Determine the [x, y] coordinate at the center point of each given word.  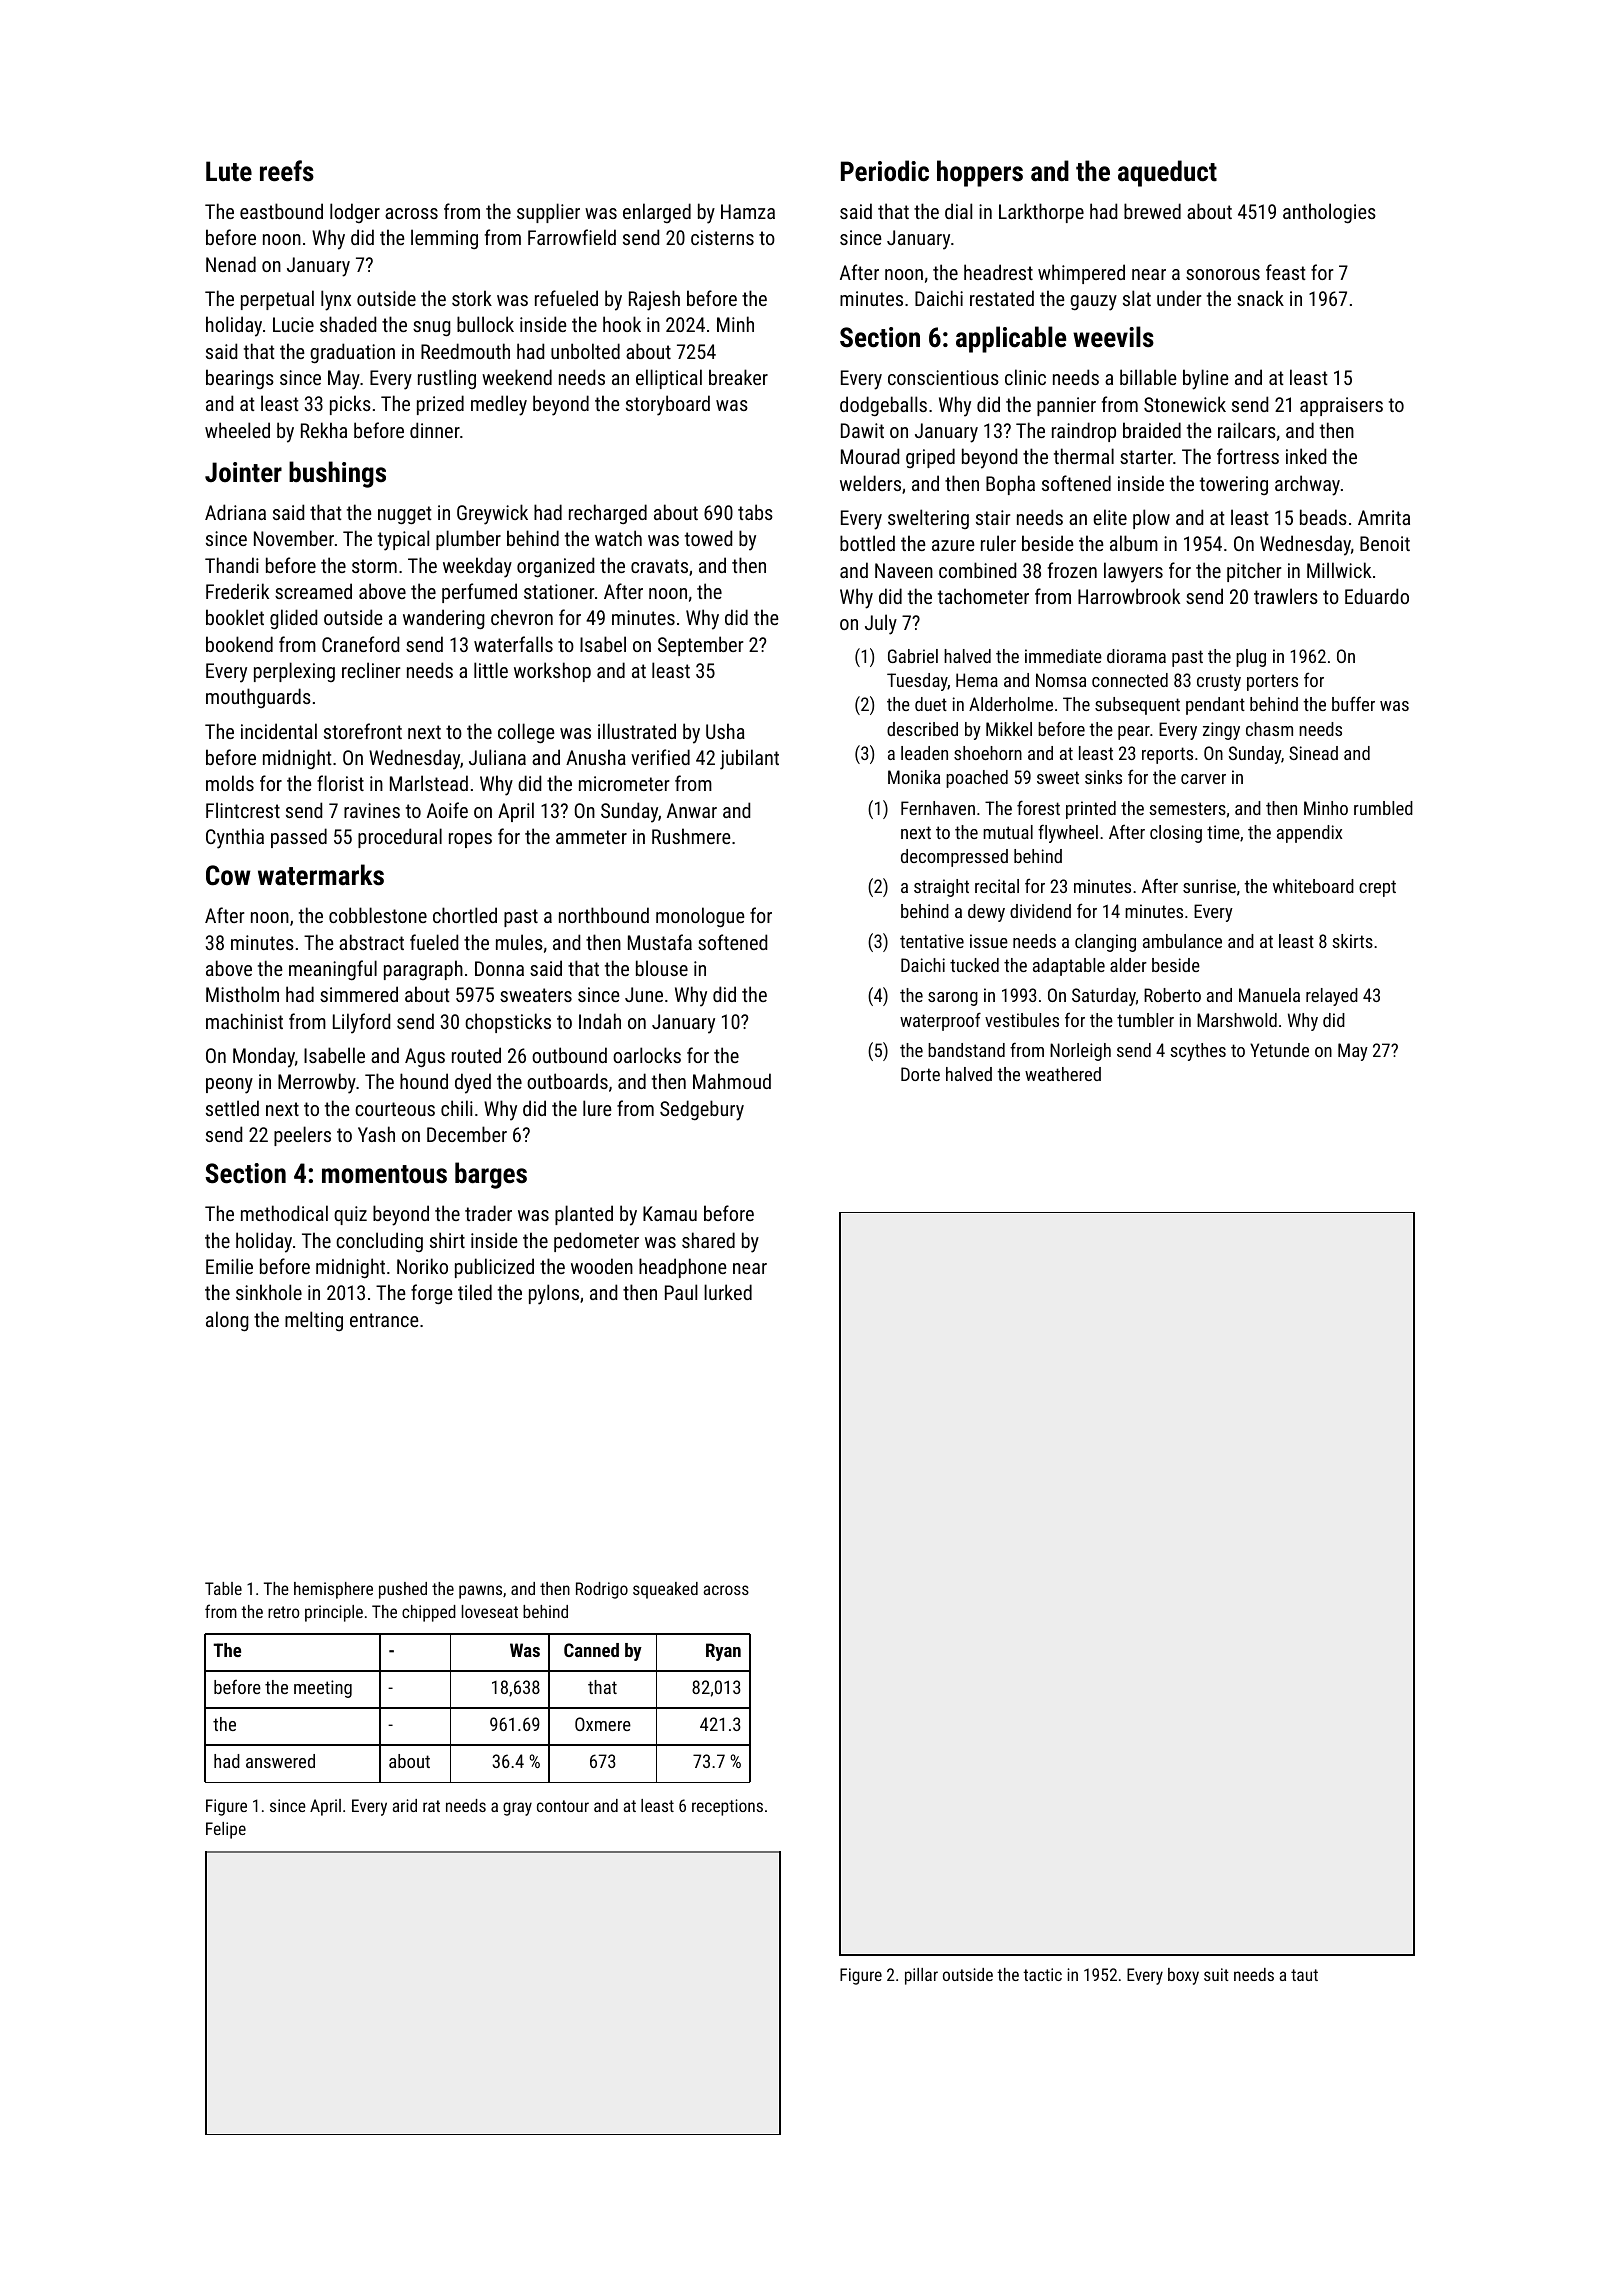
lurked [728, 1292]
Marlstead [429, 783]
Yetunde [1279, 1050]
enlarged [657, 213]
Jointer [243, 472]
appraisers [1341, 406]
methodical [284, 1213]
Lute [229, 171]
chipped [429, 1613]
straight [941, 888]
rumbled [1383, 808]
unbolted [585, 351]
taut [1304, 1975]
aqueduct [1167, 173]
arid [404, 1805]
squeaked [665, 1590]
